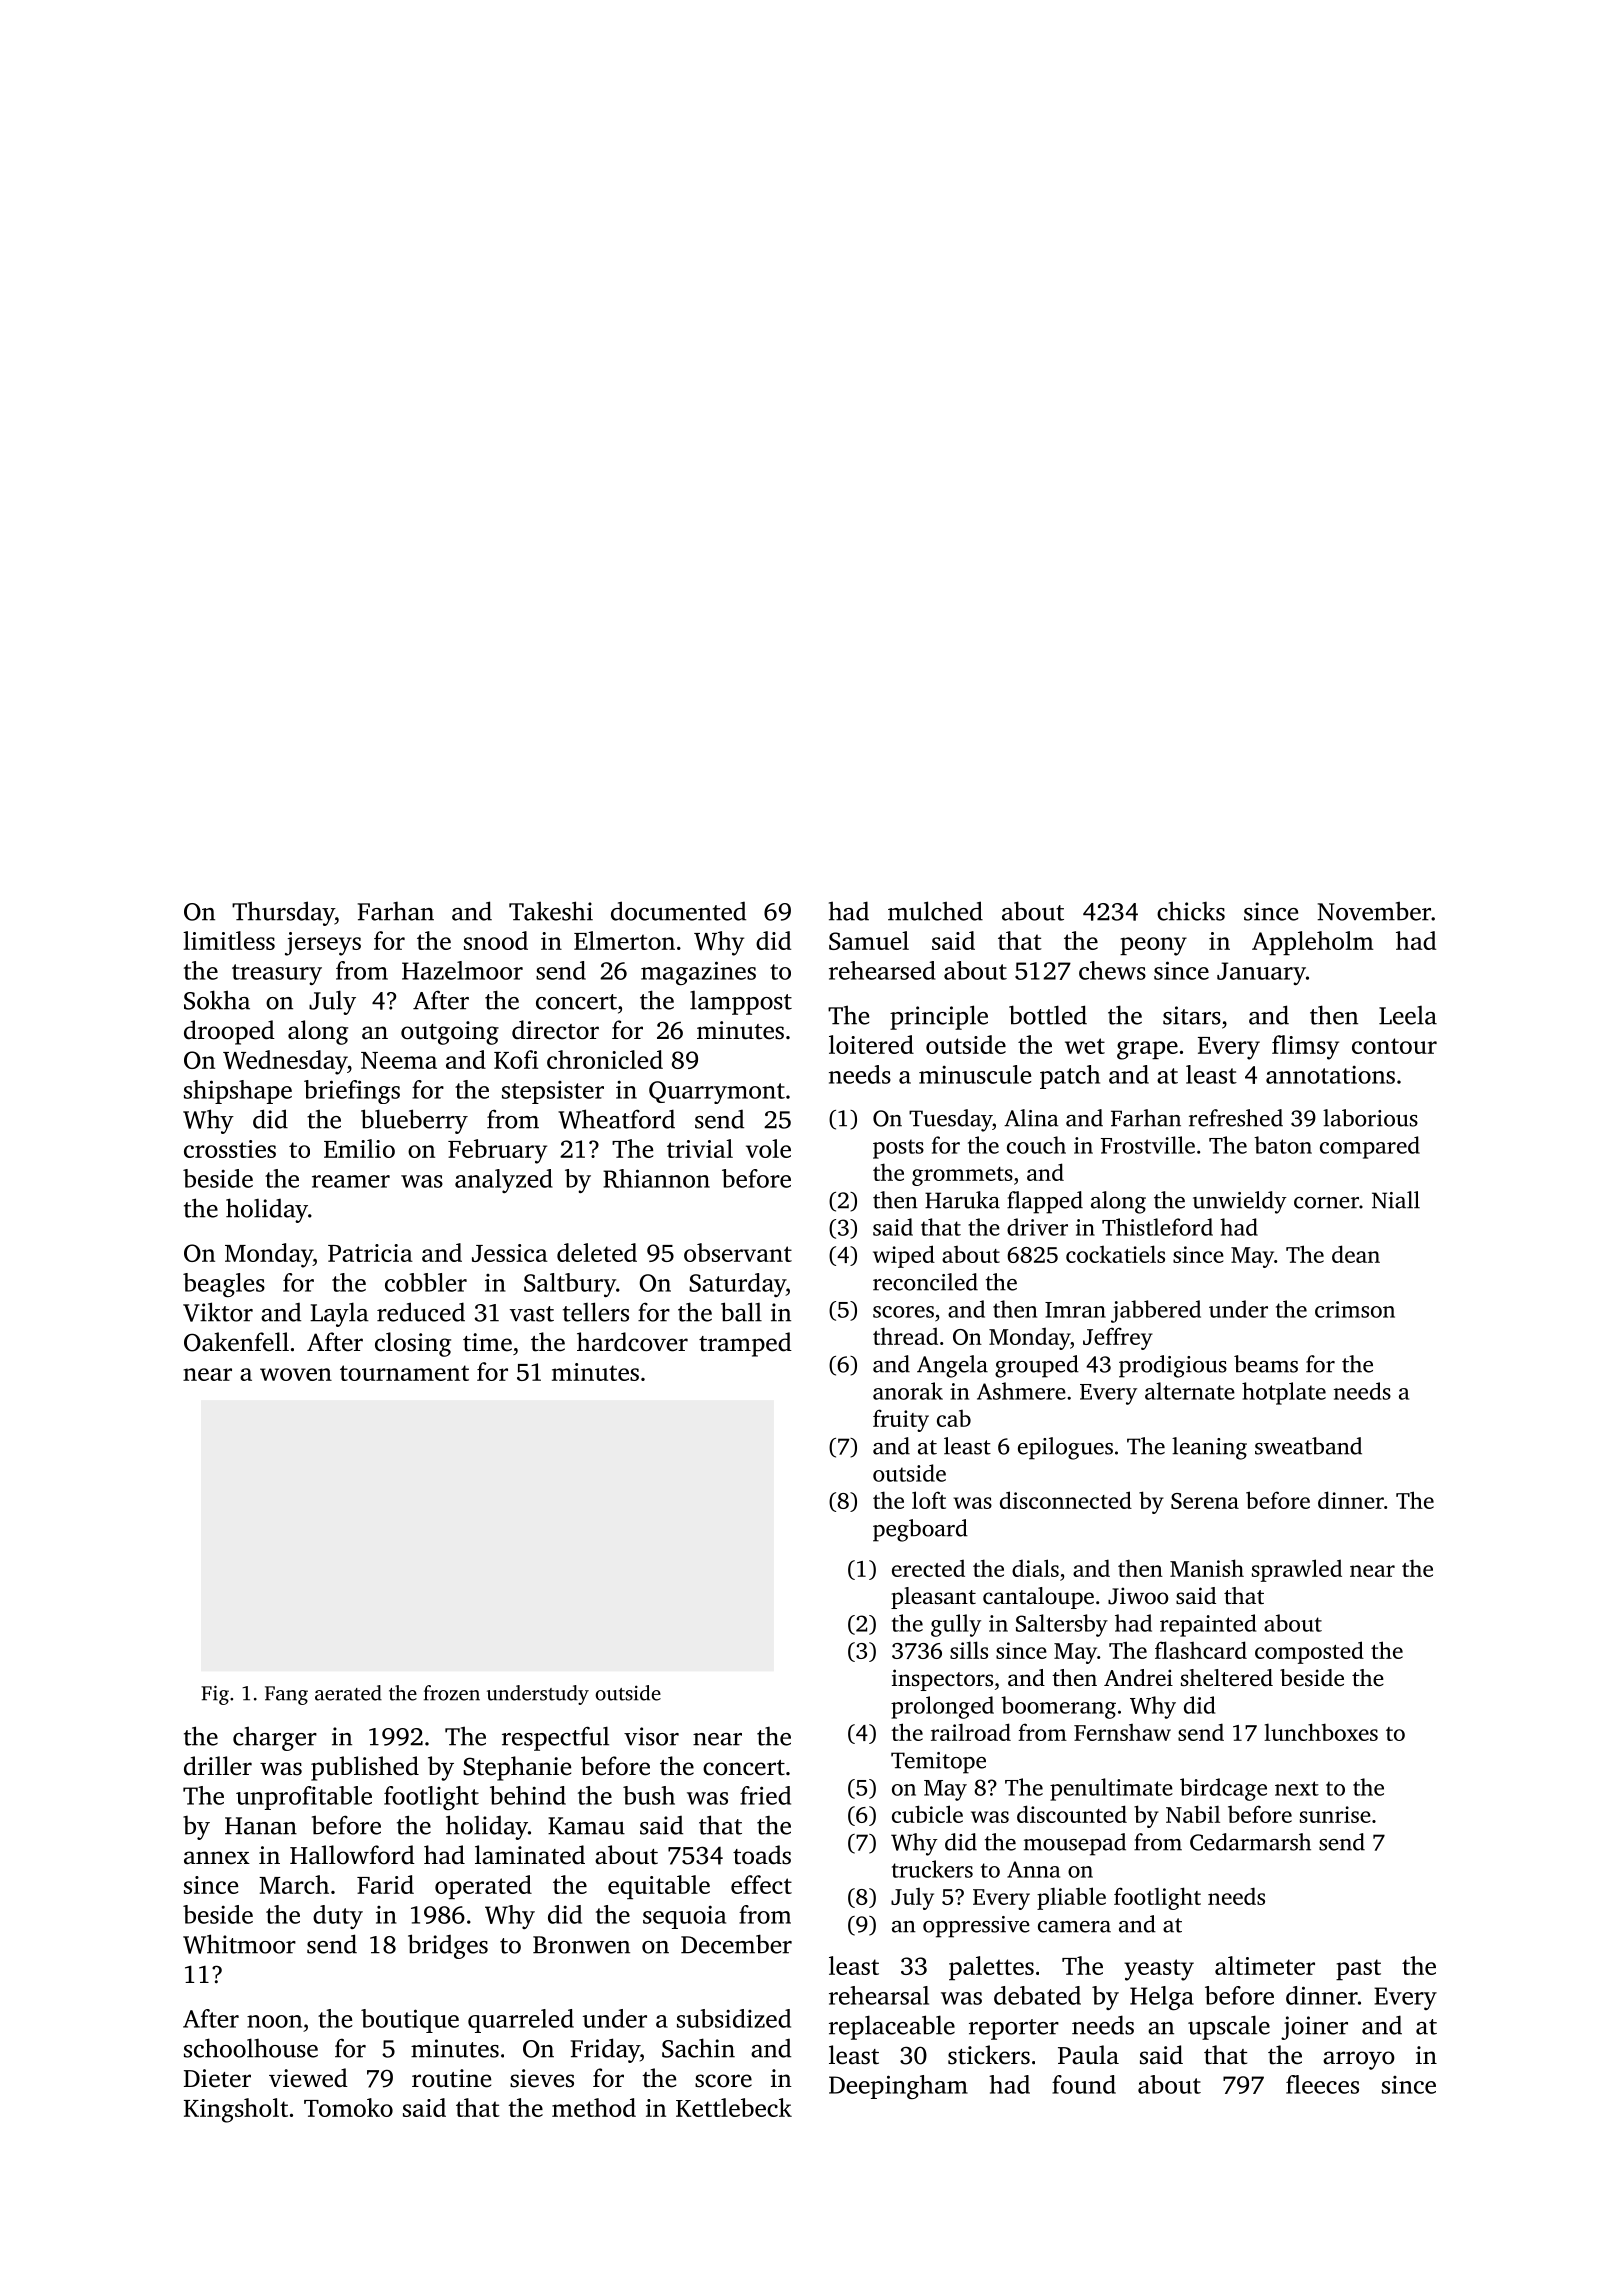  Describe the element at coordinates (1335, 1814) in the screenshot. I see `sunrise` at that location.
